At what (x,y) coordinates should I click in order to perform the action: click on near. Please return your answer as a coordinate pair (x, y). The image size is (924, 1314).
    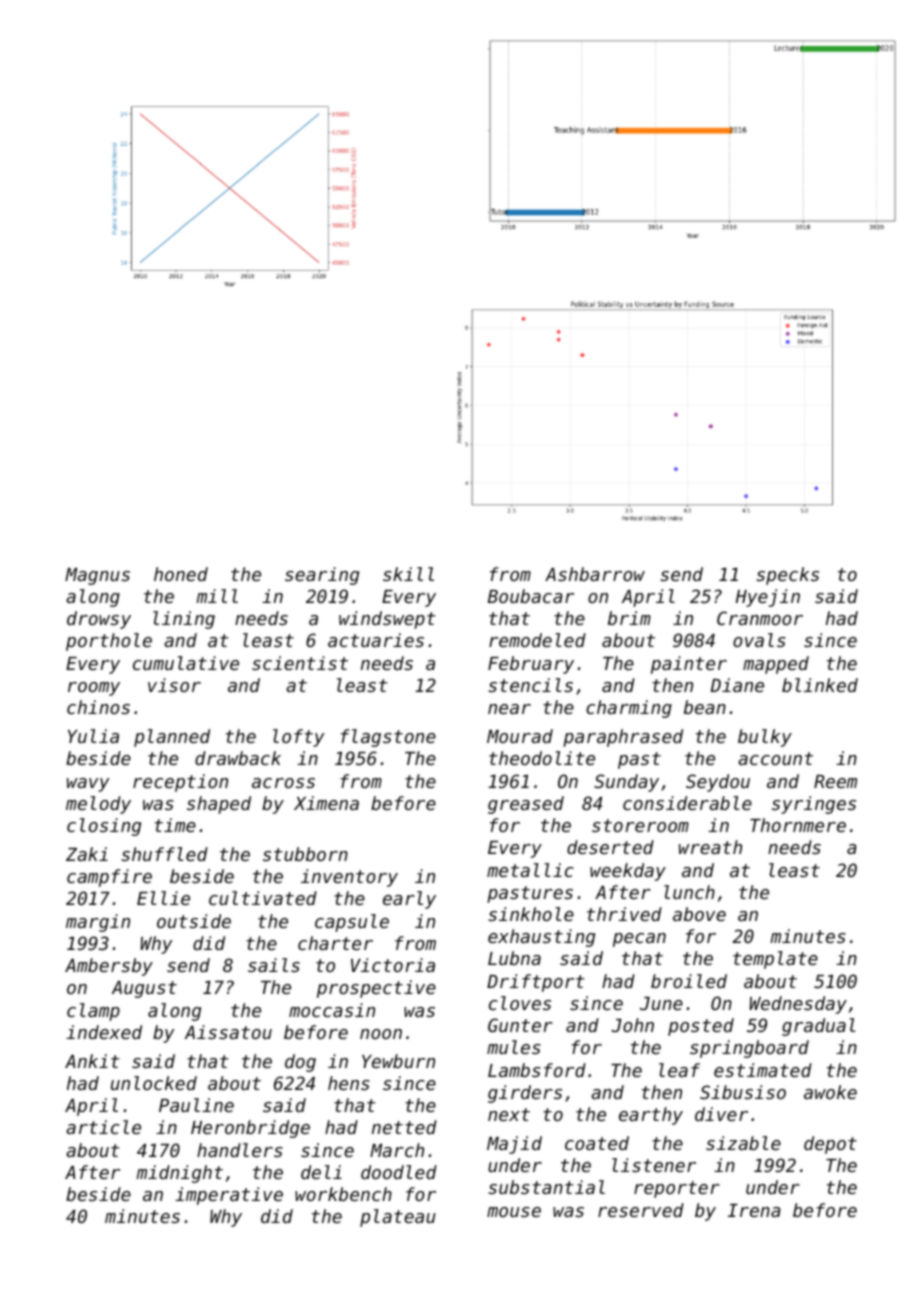
    Looking at the image, I should click on (509, 709).
